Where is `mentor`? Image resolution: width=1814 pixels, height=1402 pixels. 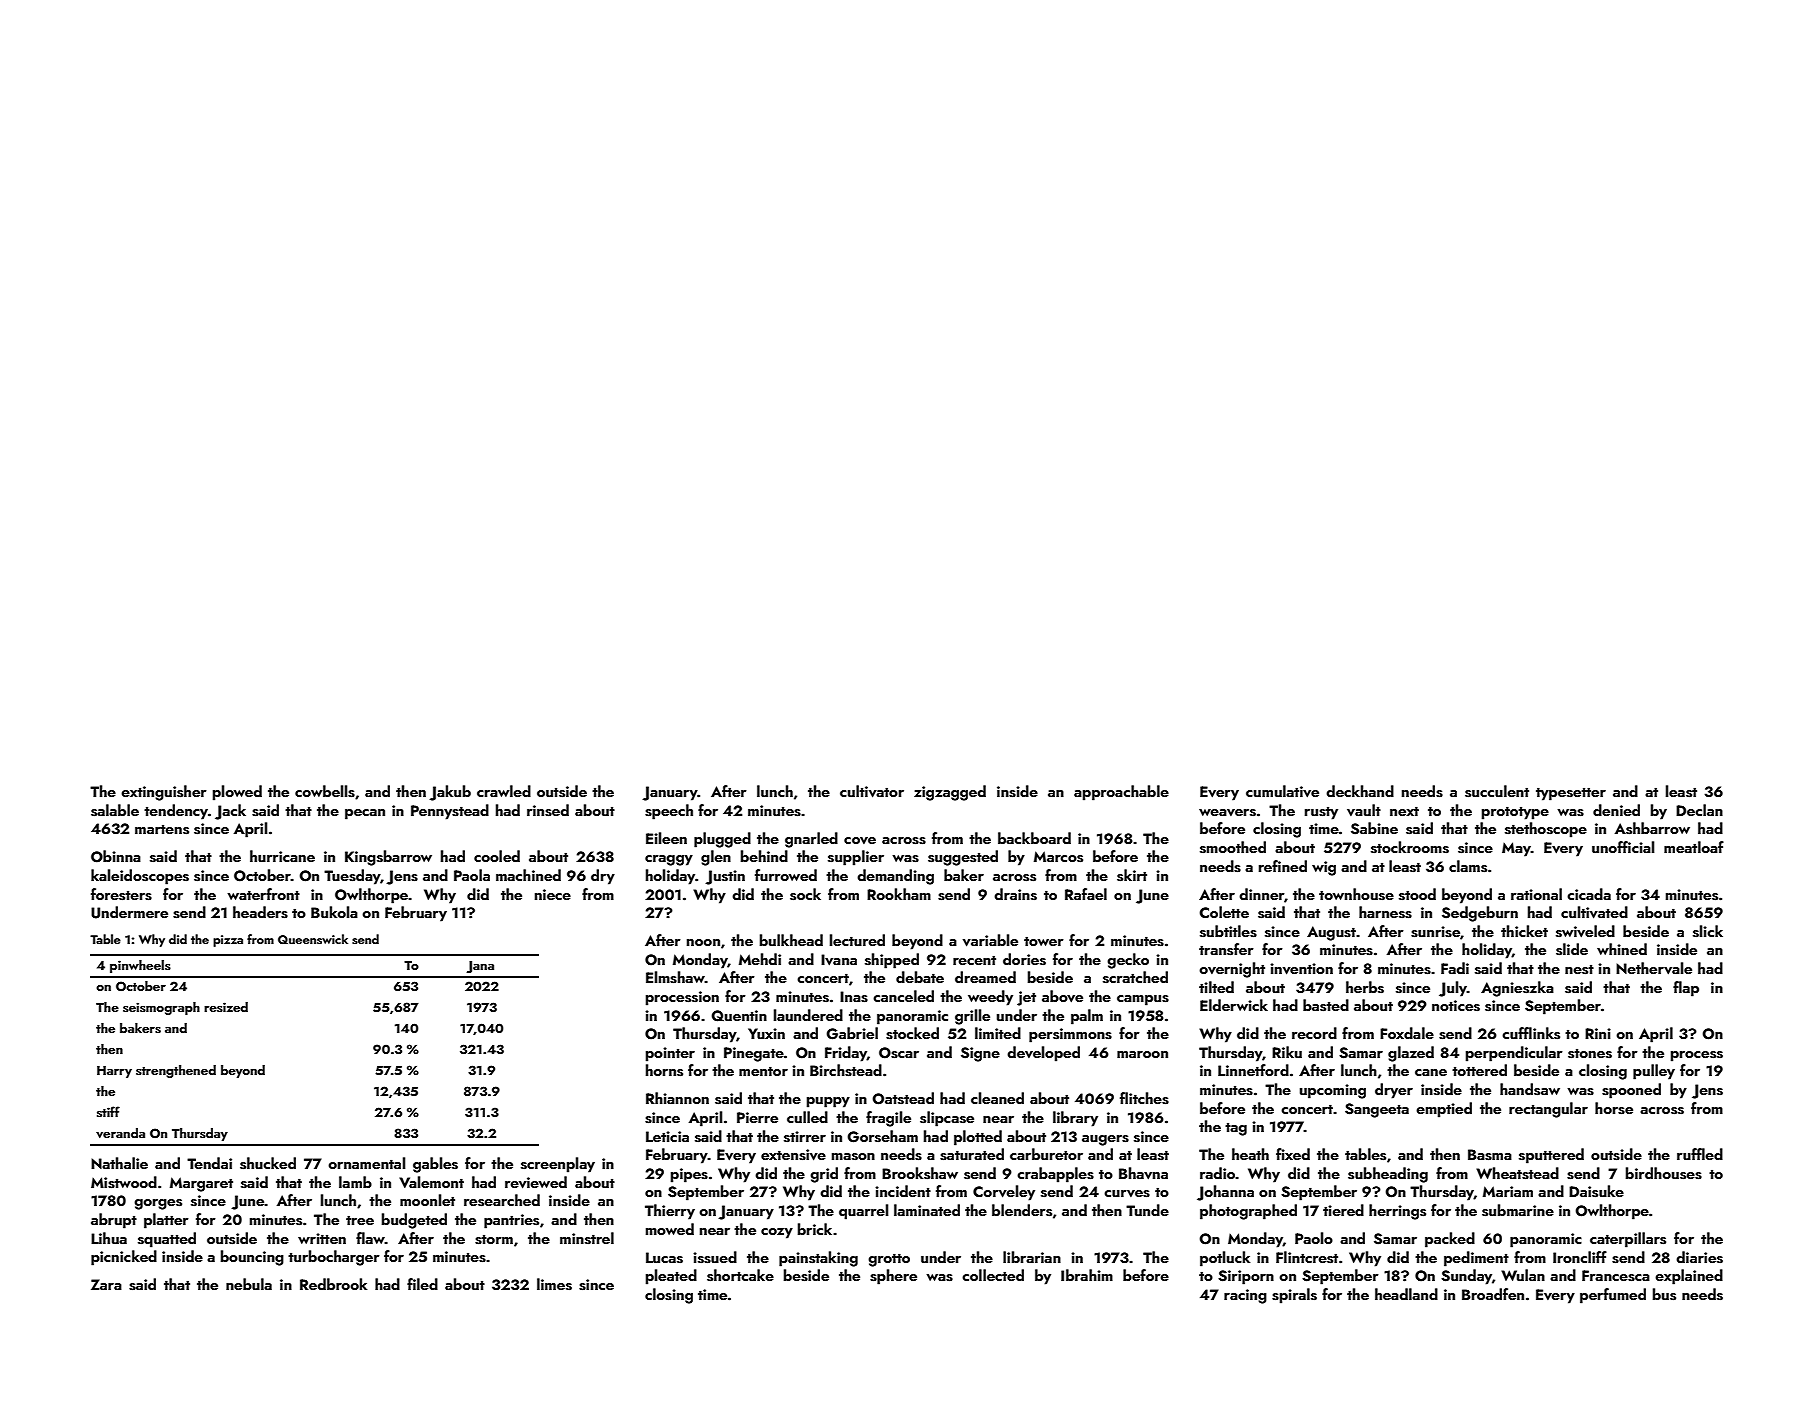 mentor is located at coordinates (763, 1071).
